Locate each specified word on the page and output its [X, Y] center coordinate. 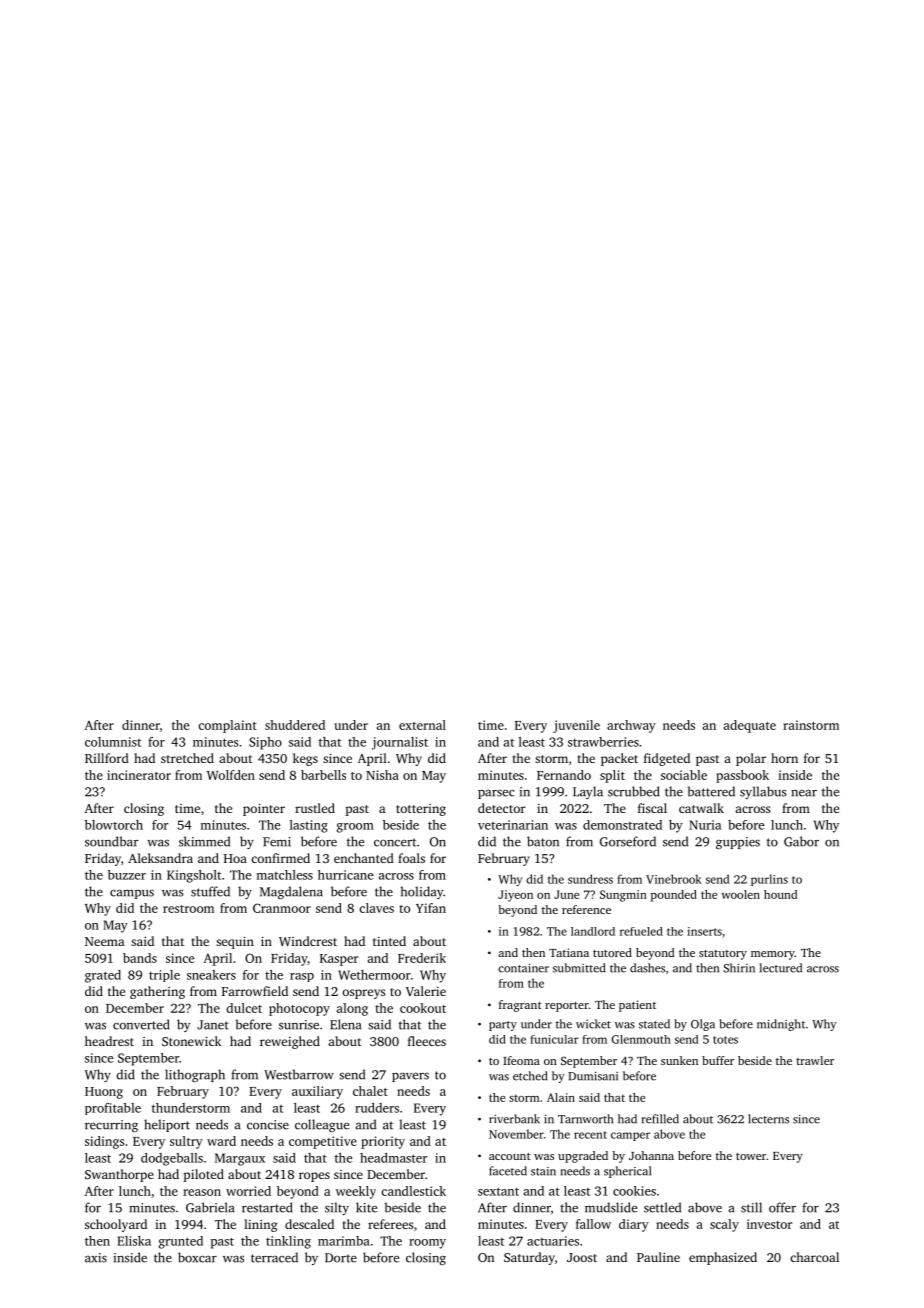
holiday [421, 892]
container [523, 968]
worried [248, 1191]
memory [773, 955]
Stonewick [191, 1041]
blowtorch [114, 825]
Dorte [341, 1258]
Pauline [658, 1257]
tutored [612, 952]
